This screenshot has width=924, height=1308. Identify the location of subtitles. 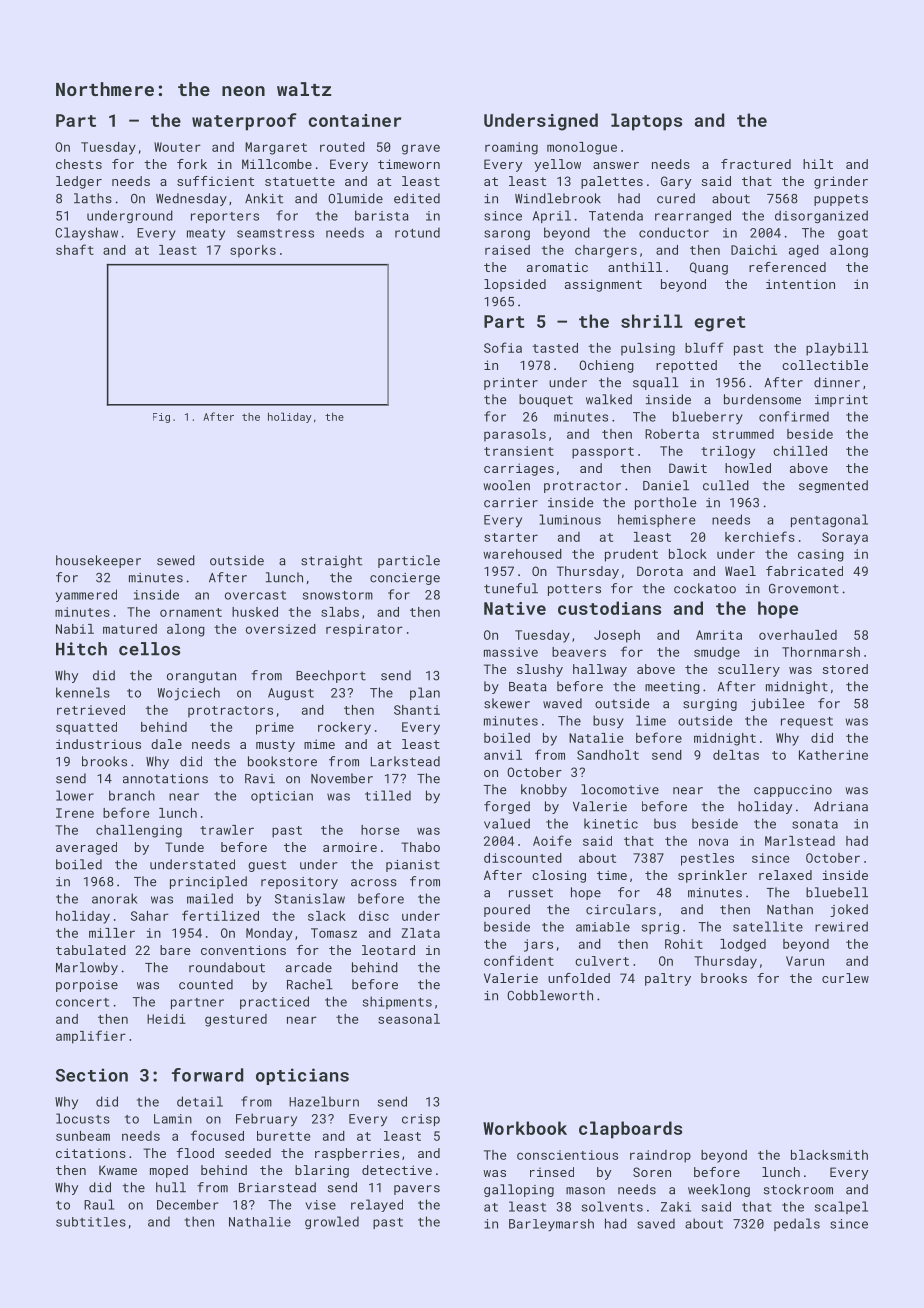
(91, 1222).
